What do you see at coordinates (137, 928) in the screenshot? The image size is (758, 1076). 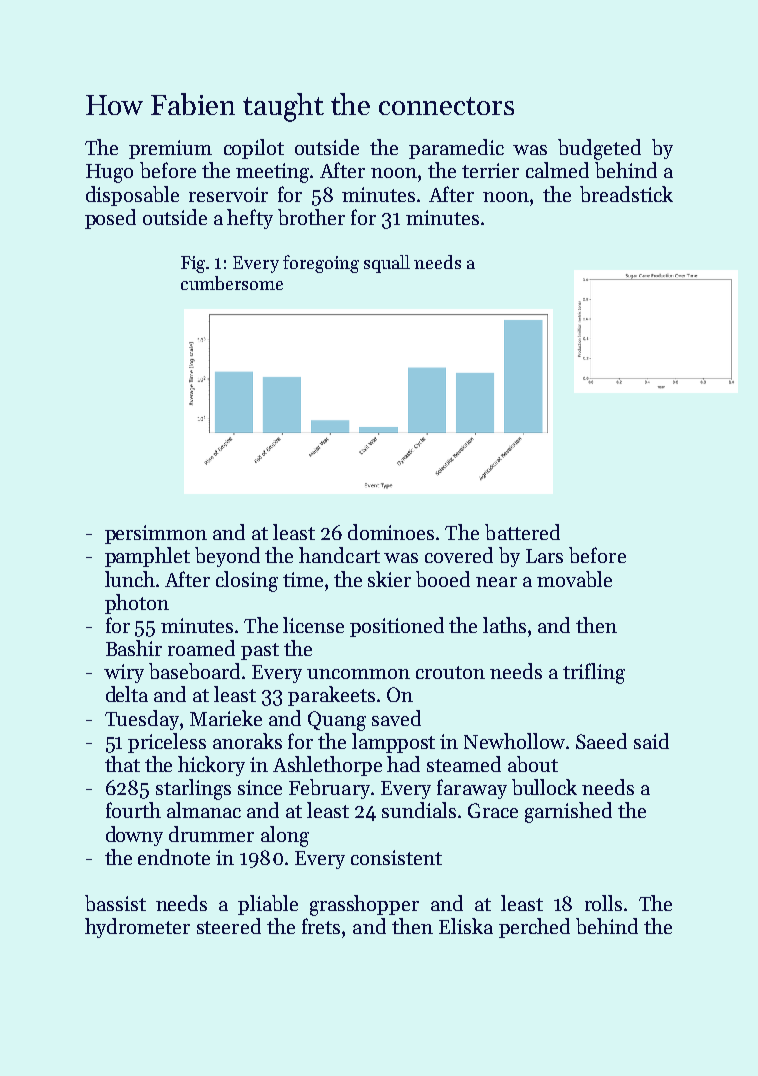 I see `hydrometer` at bounding box center [137, 928].
